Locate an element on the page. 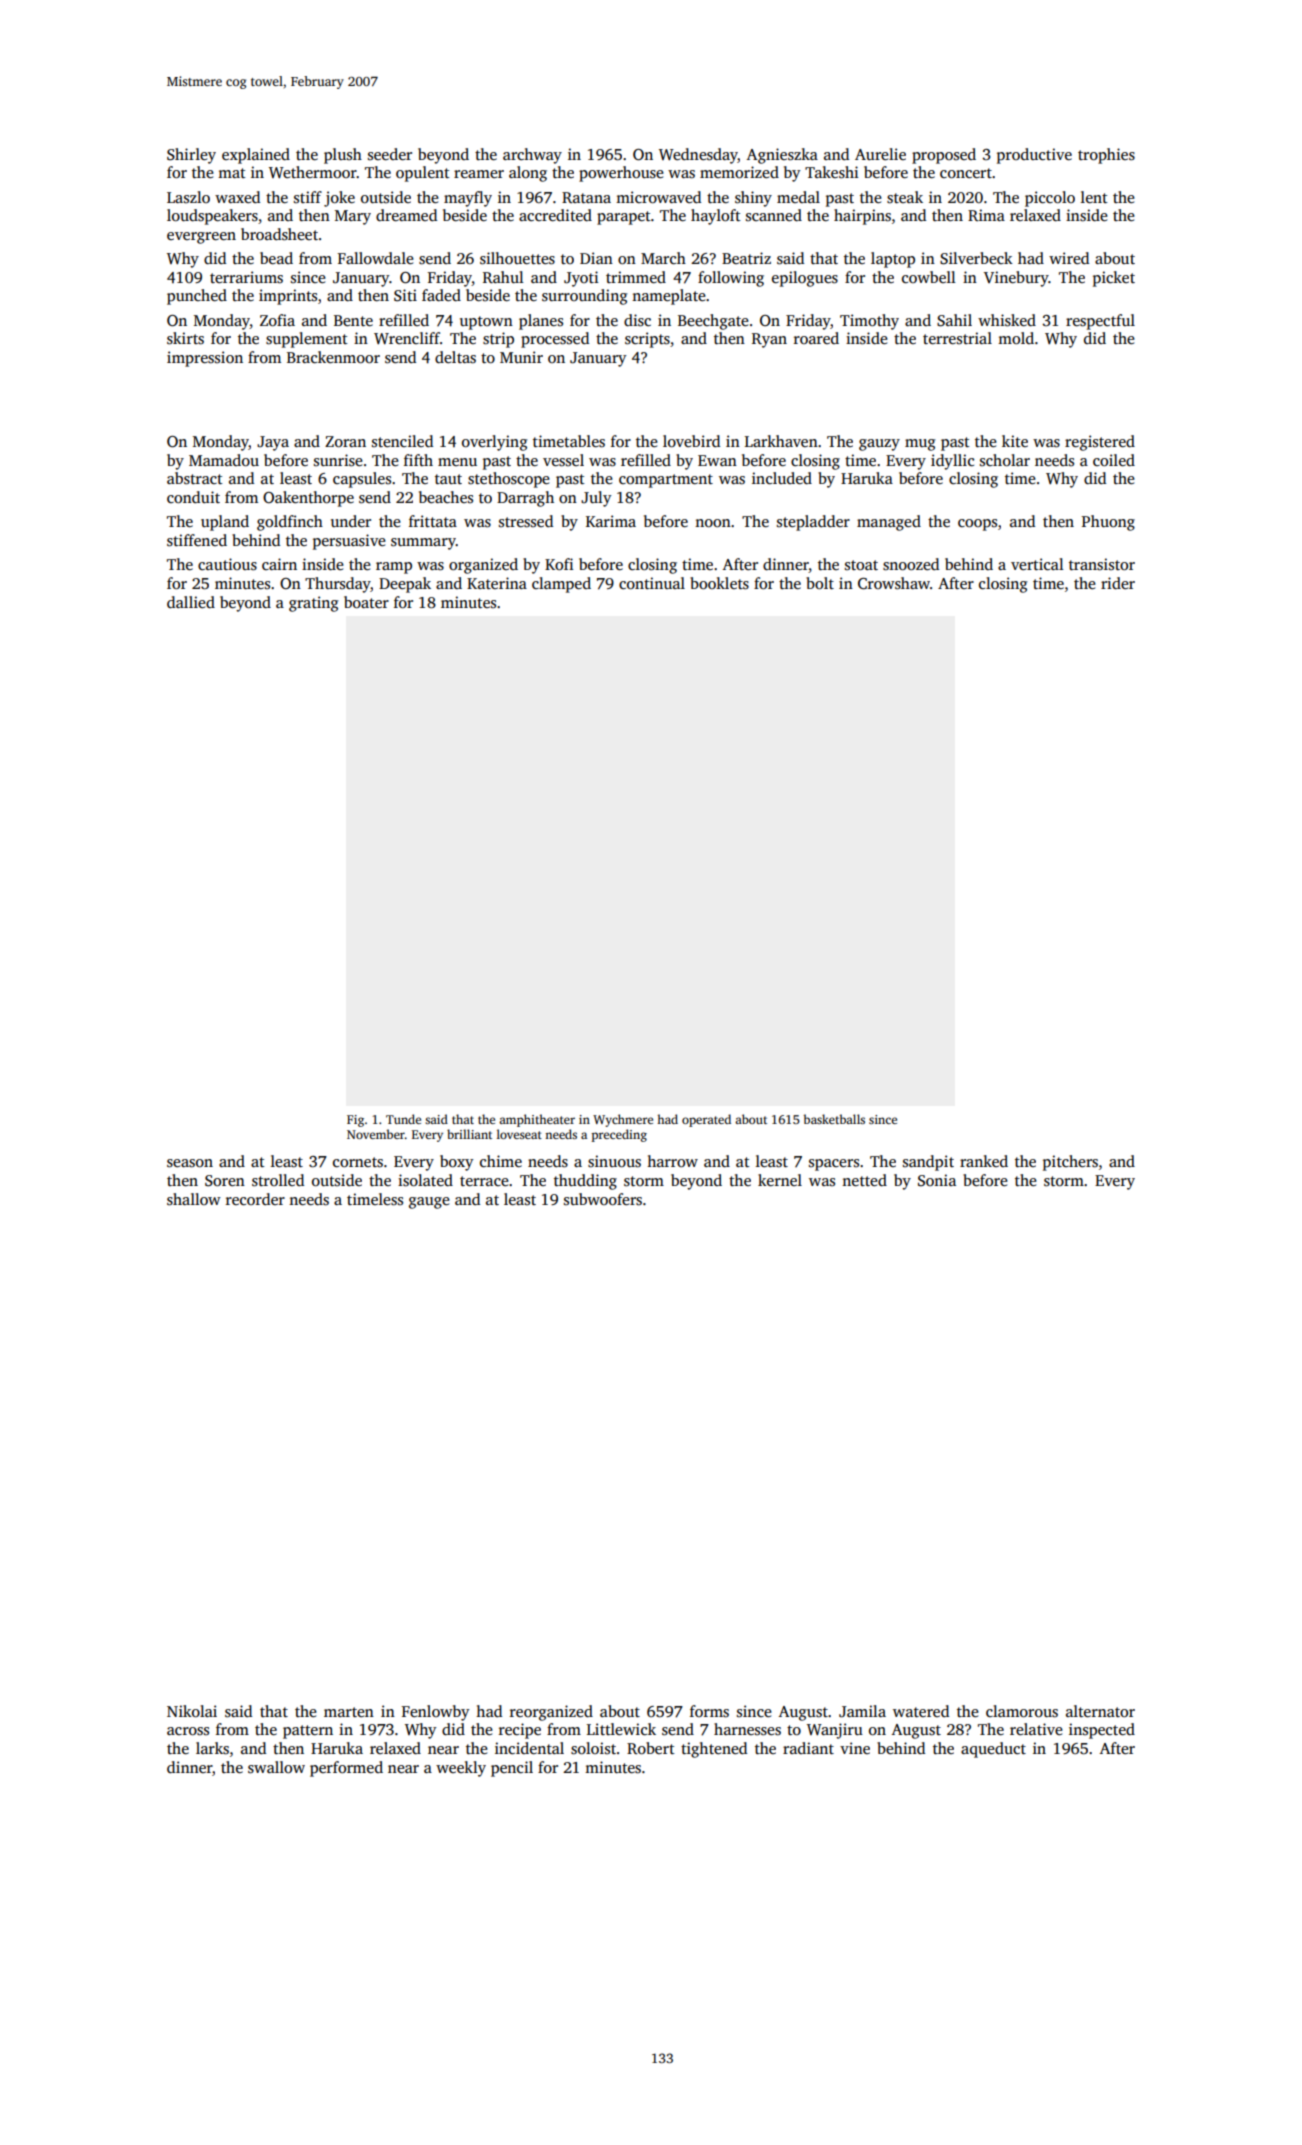 The width and height of the document is (1302, 2145). punched is located at coordinates (197, 297).
